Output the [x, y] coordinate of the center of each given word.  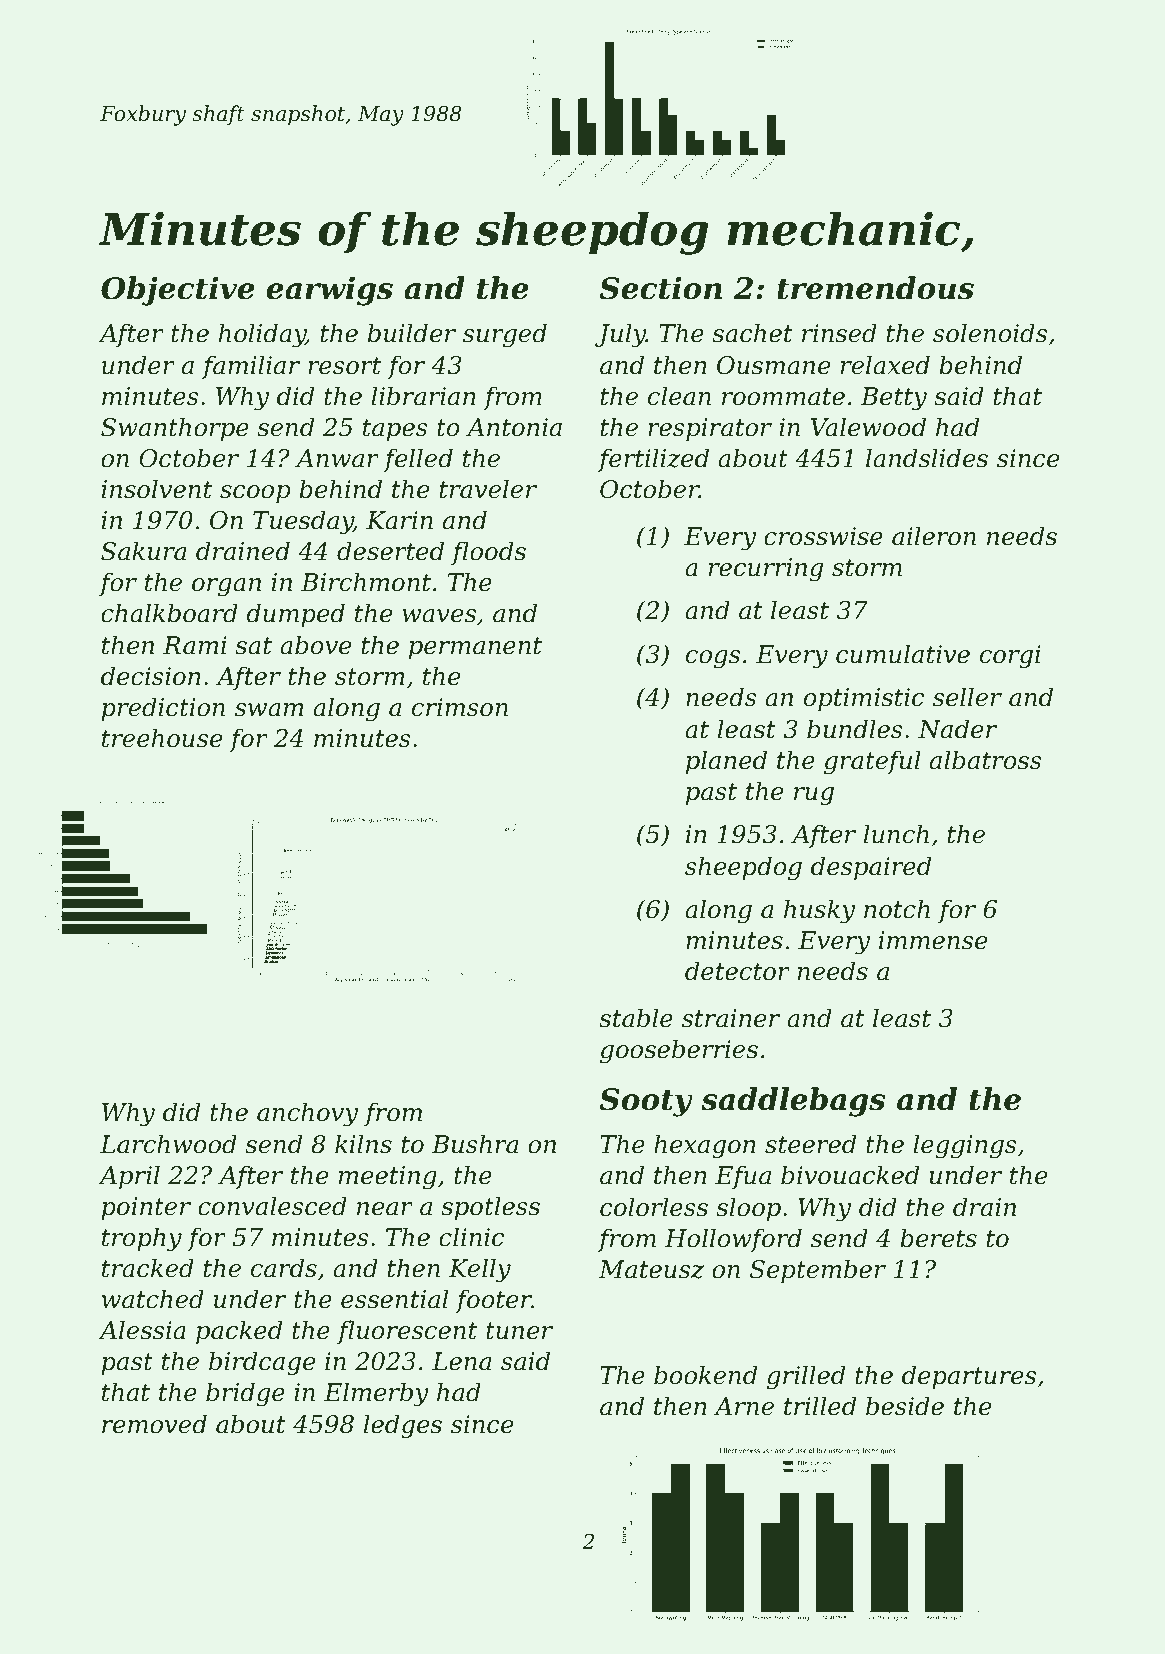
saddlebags [793, 1102]
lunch [896, 834]
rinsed [839, 333]
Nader [957, 729]
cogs [713, 659]
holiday [262, 335]
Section [660, 288]
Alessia [142, 1330]
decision [151, 676]
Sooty [646, 1102]
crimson [460, 707]
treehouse [162, 738]
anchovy [307, 1114]
